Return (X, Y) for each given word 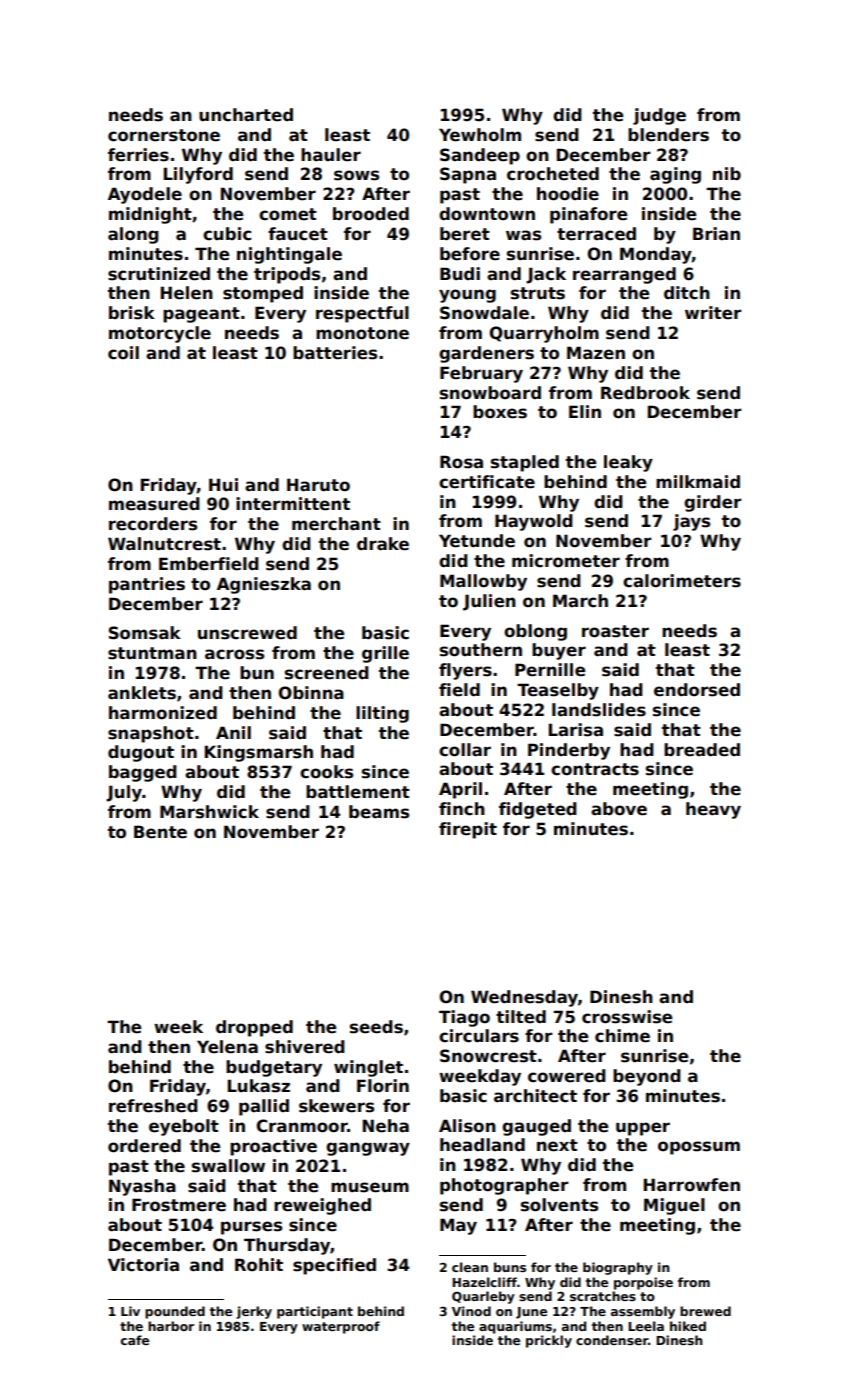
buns (510, 1267)
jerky (254, 1312)
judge (659, 116)
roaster (615, 631)
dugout (141, 753)
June (531, 1313)
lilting (382, 714)
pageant (201, 315)
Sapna (468, 175)
